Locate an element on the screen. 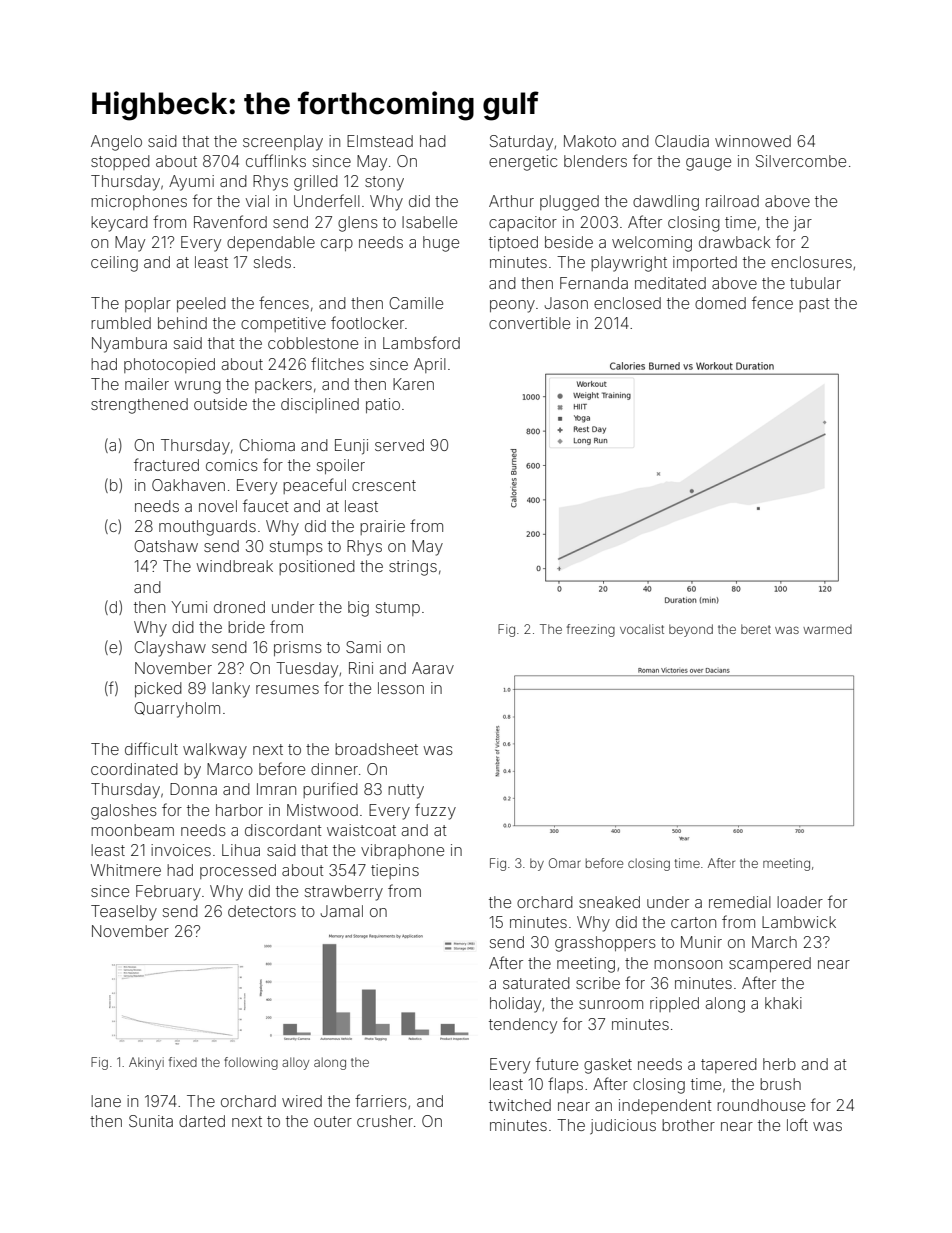 The height and width of the screenshot is (1233, 952). winnowed is located at coordinates (753, 141).
